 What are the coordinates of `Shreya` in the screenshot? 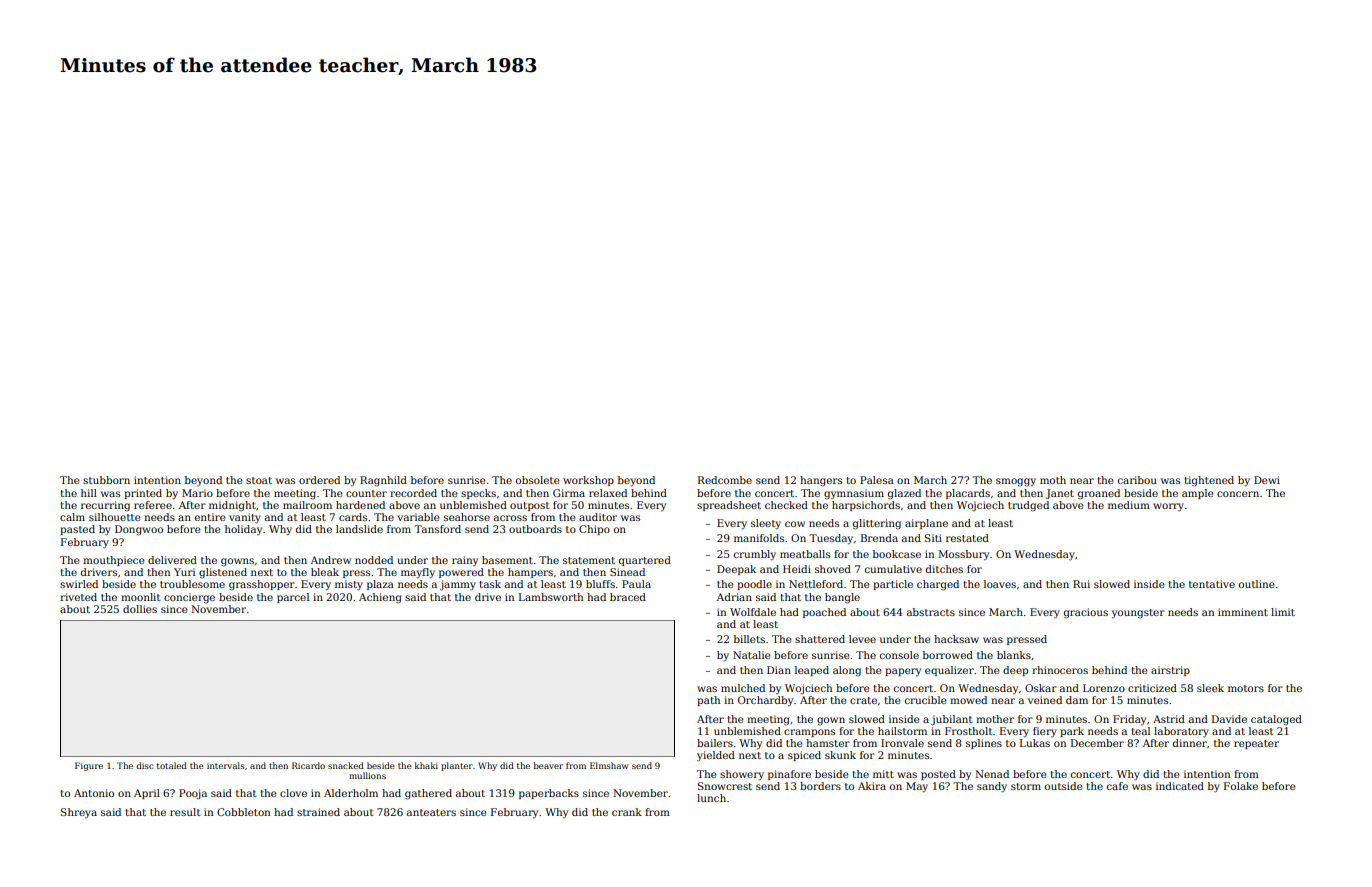 It's located at (79, 813).
